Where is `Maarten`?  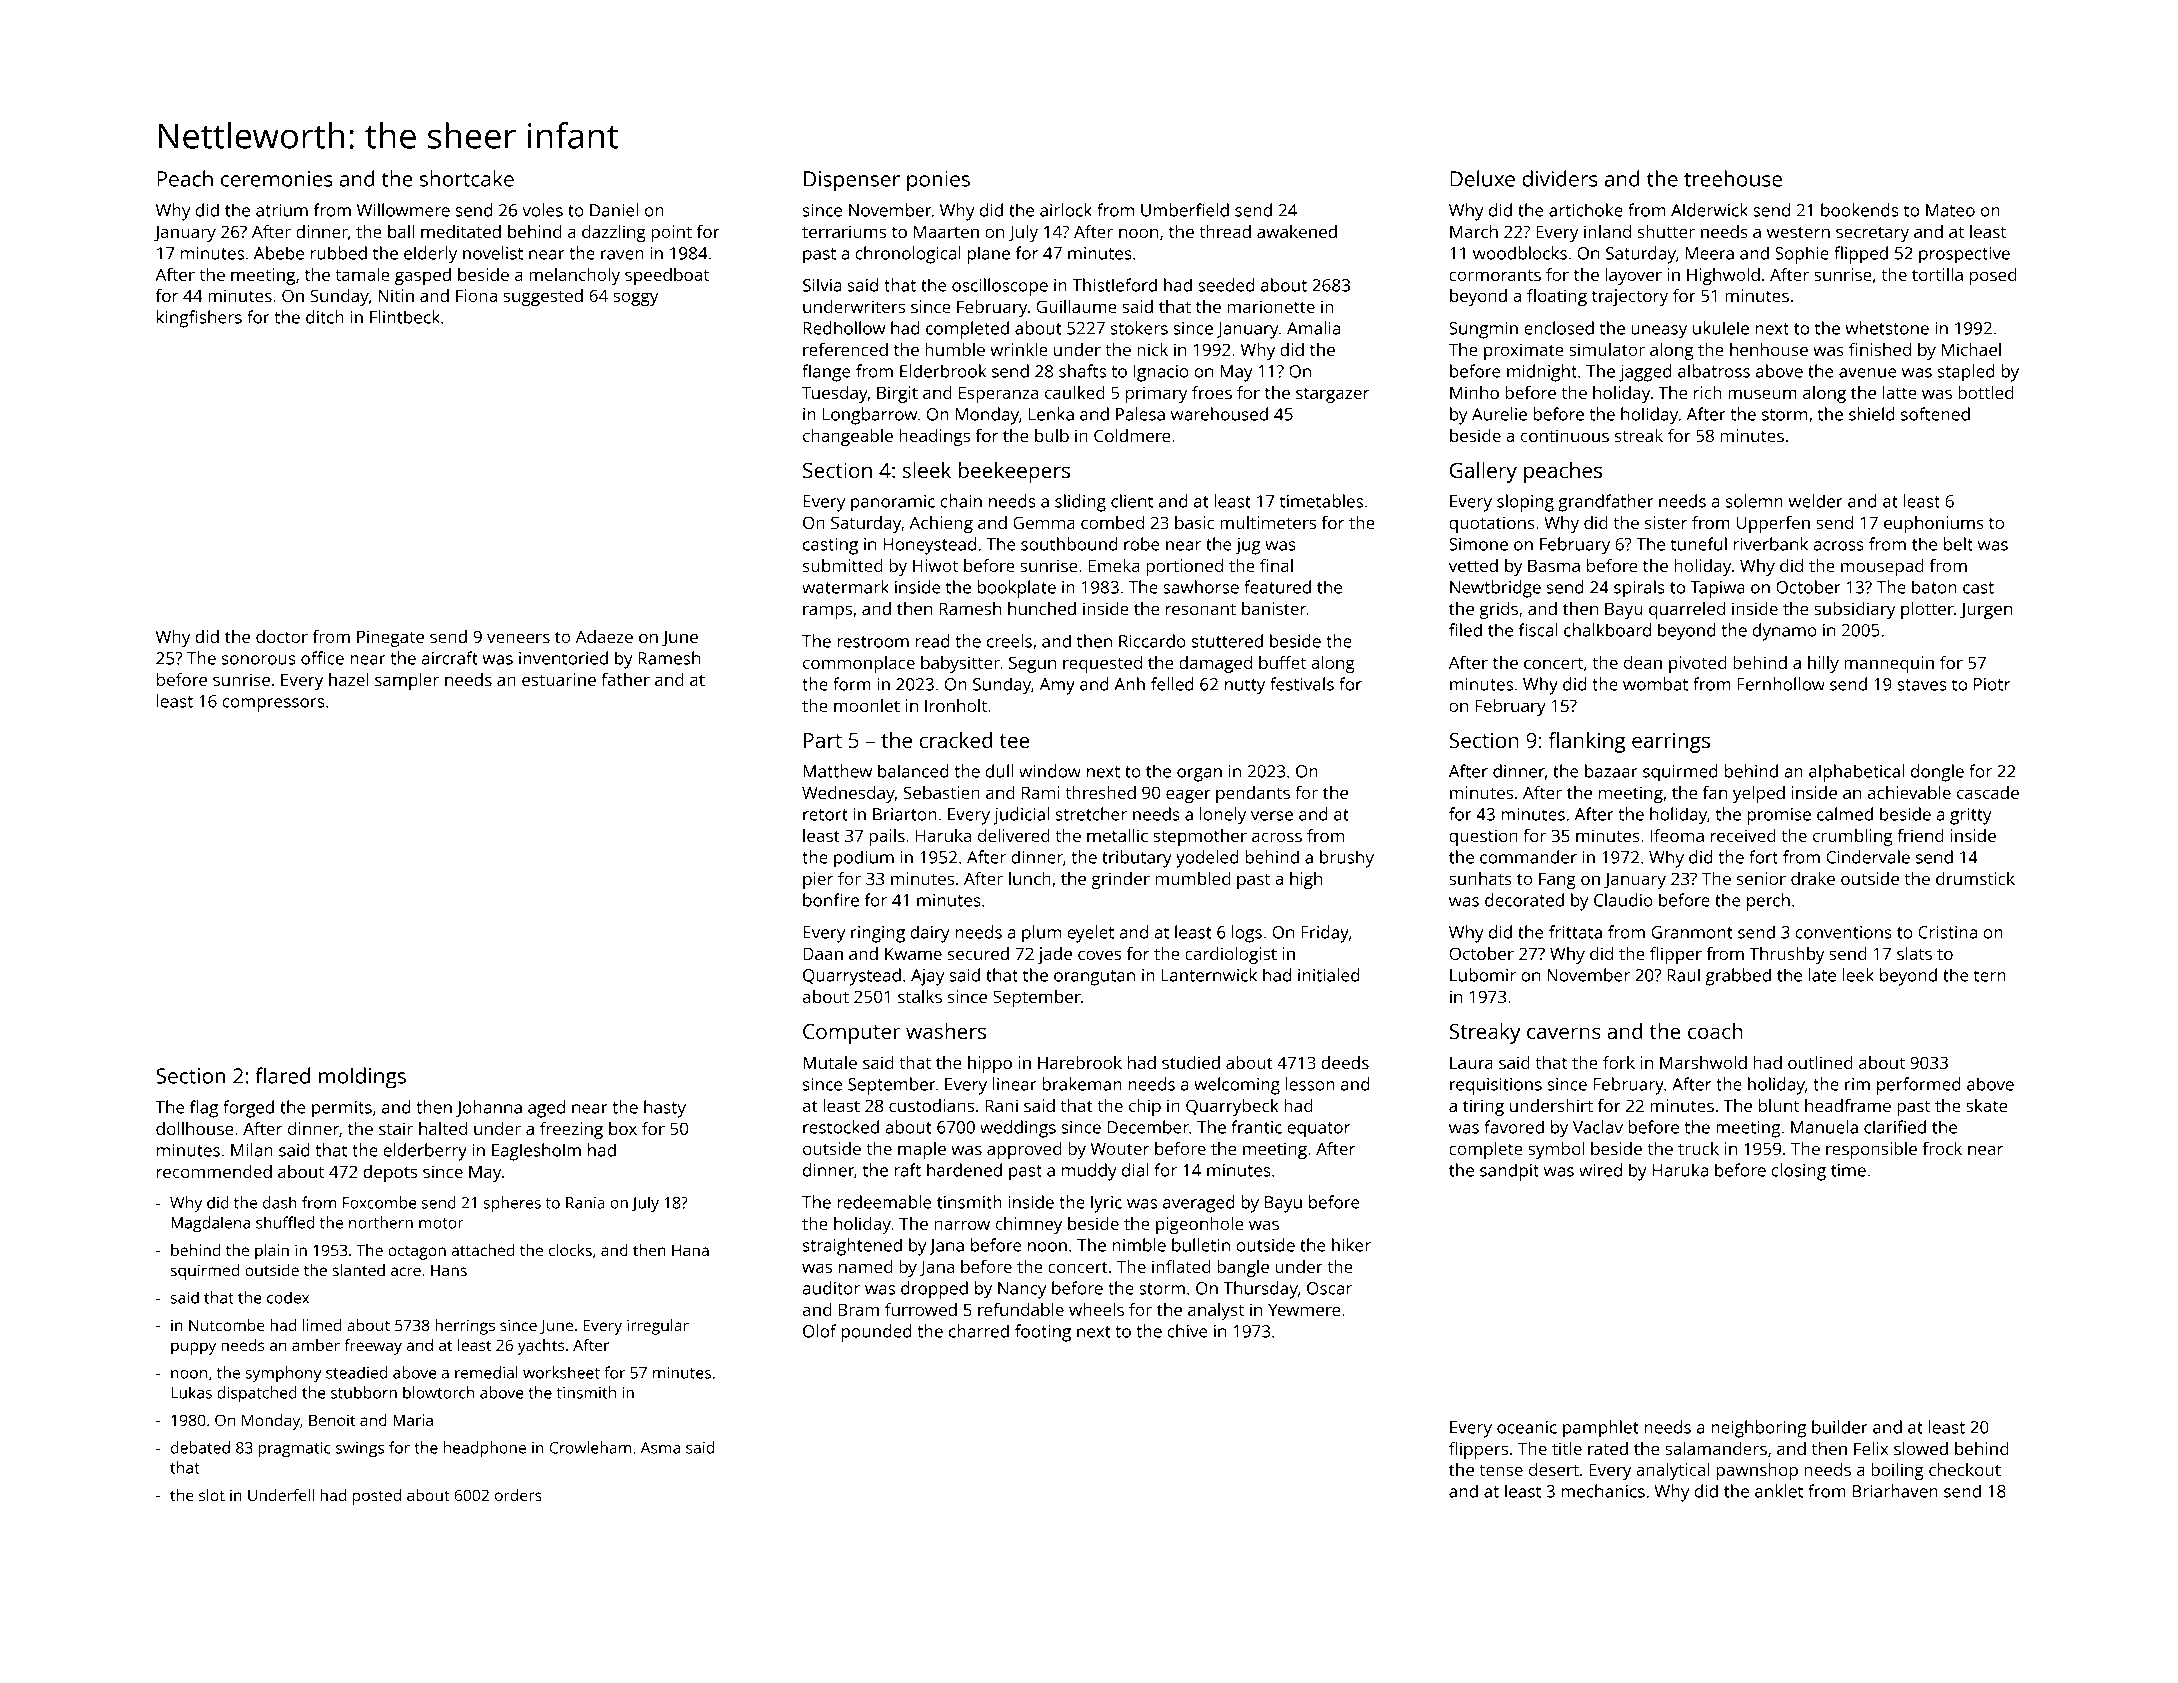
Maarten is located at coordinates (946, 231).
